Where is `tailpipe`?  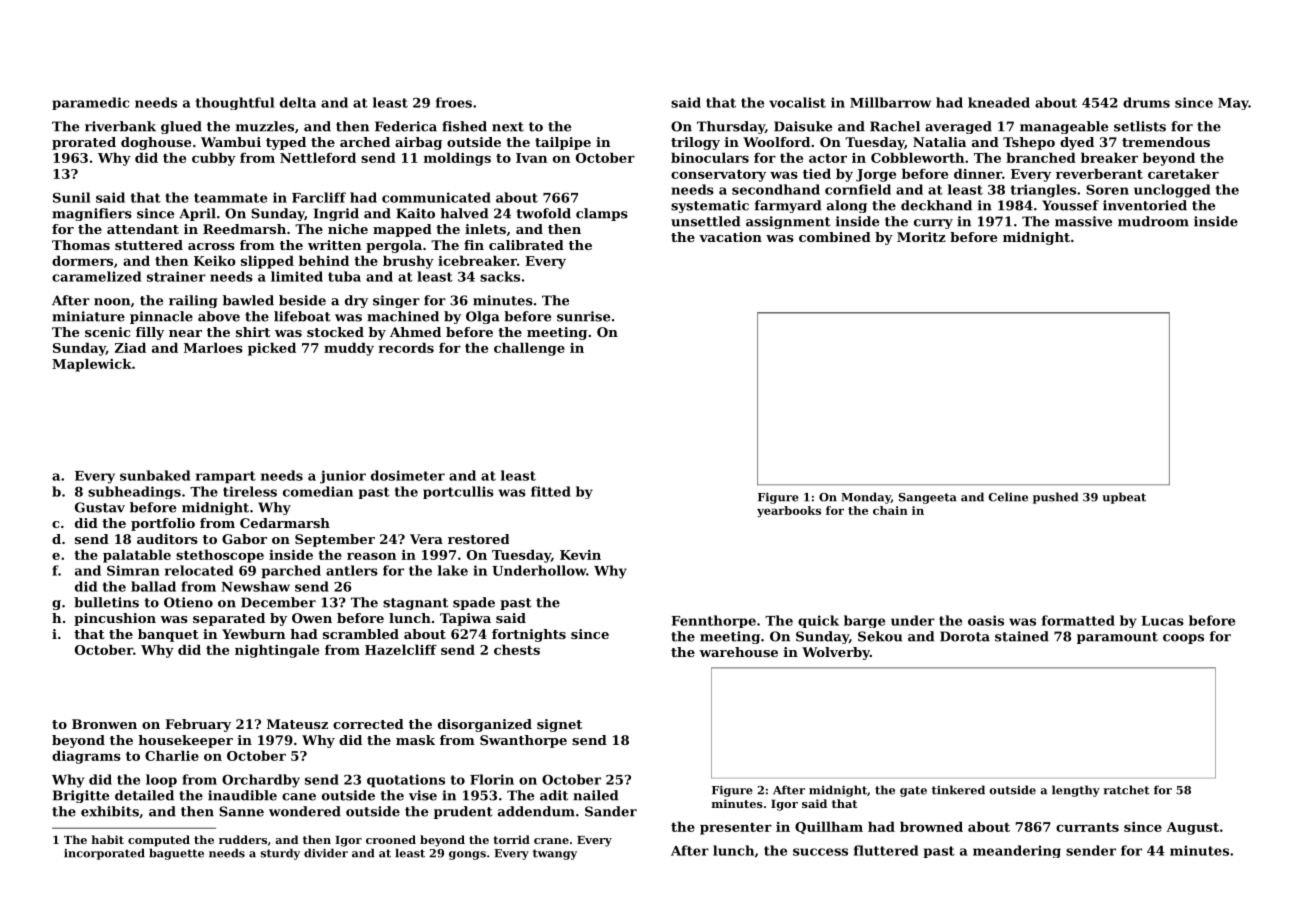
tailpipe is located at coordinates (563, 143).
